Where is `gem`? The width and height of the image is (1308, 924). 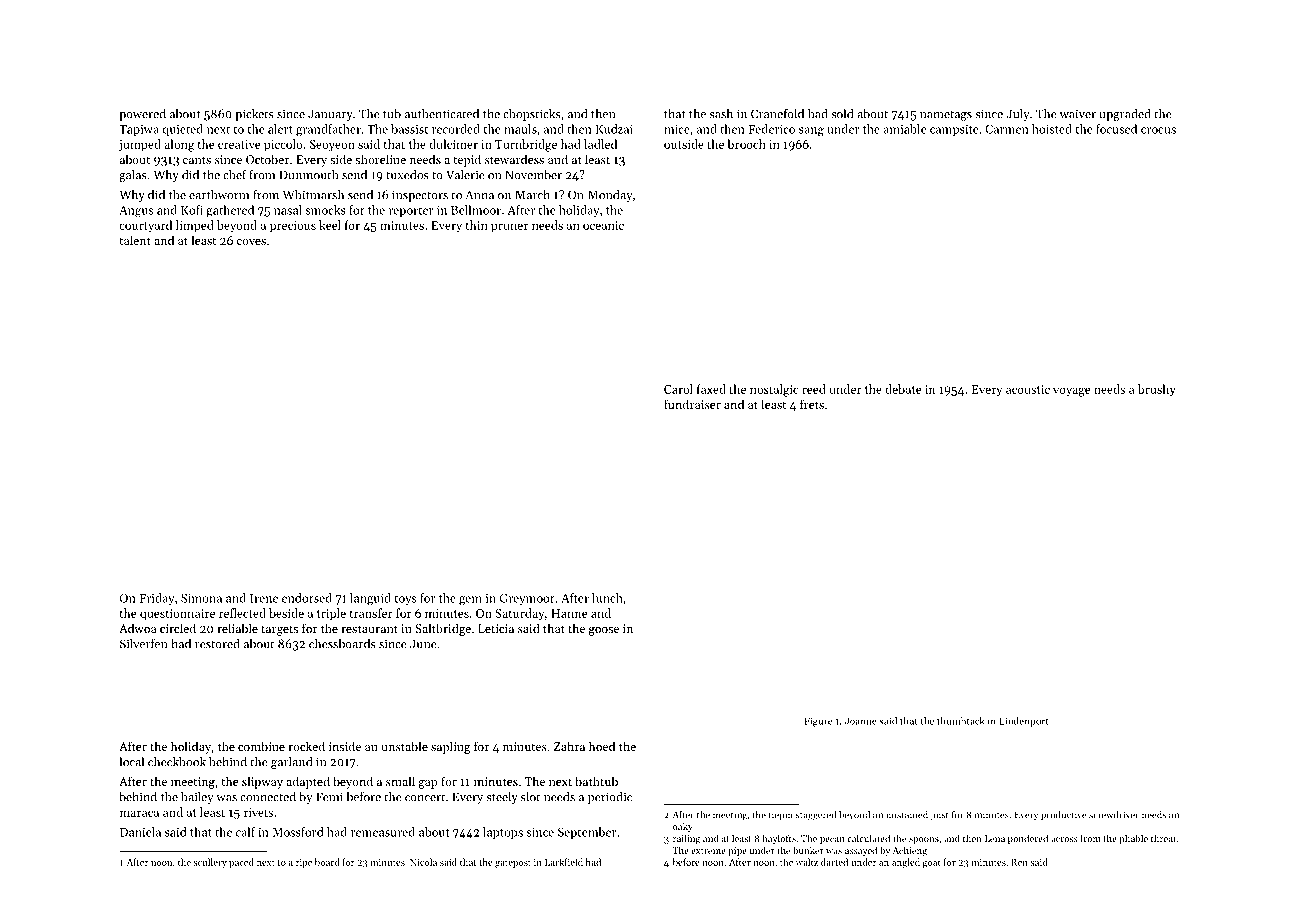
gem is located at coordinates (470, 601).
